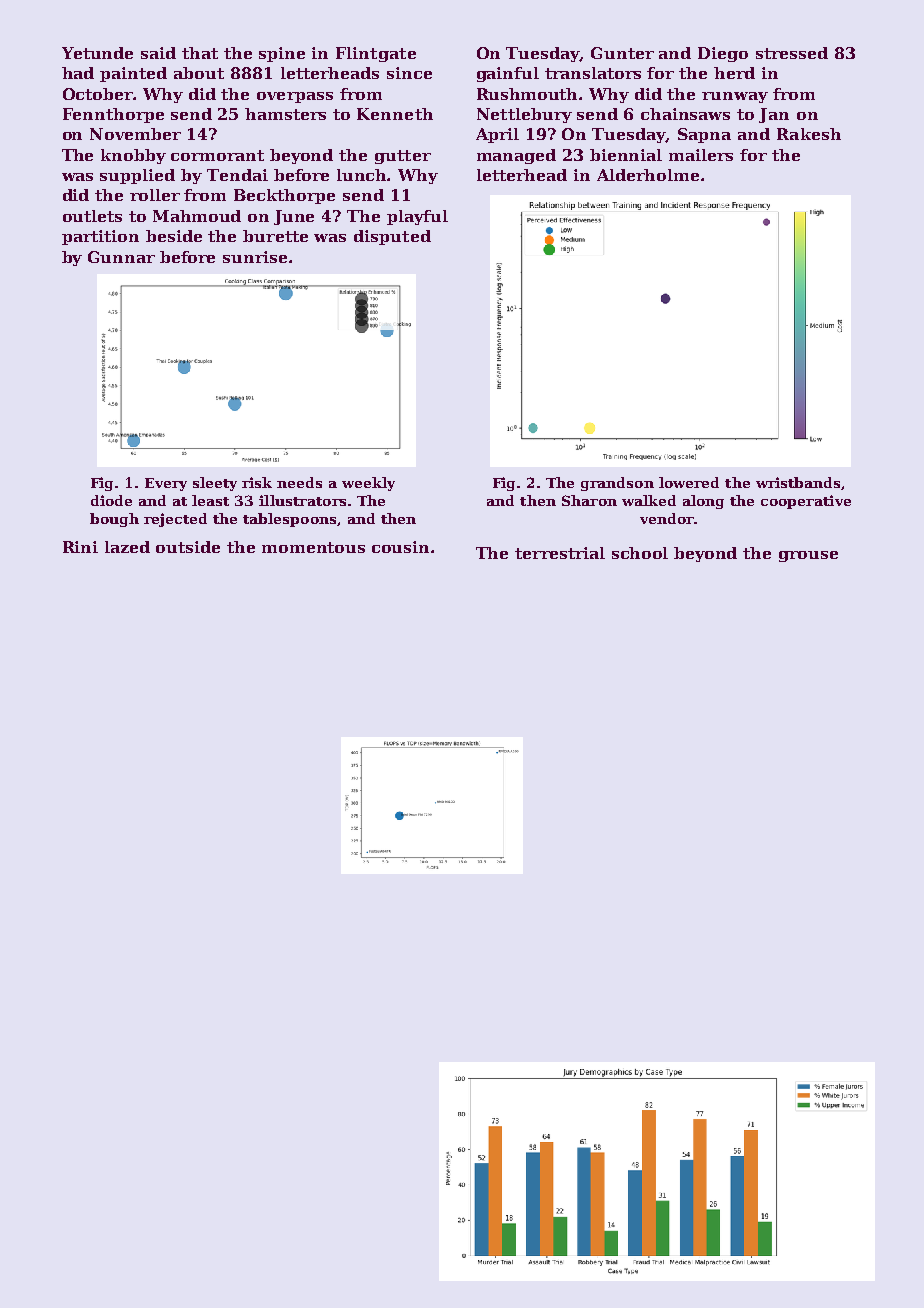 Image resolution: width=924 pixels, height=1308 pixels. What do you see at coordinates (215, 484) in the screenshot?
I see `sleety` at bounding box center [215, 484].
